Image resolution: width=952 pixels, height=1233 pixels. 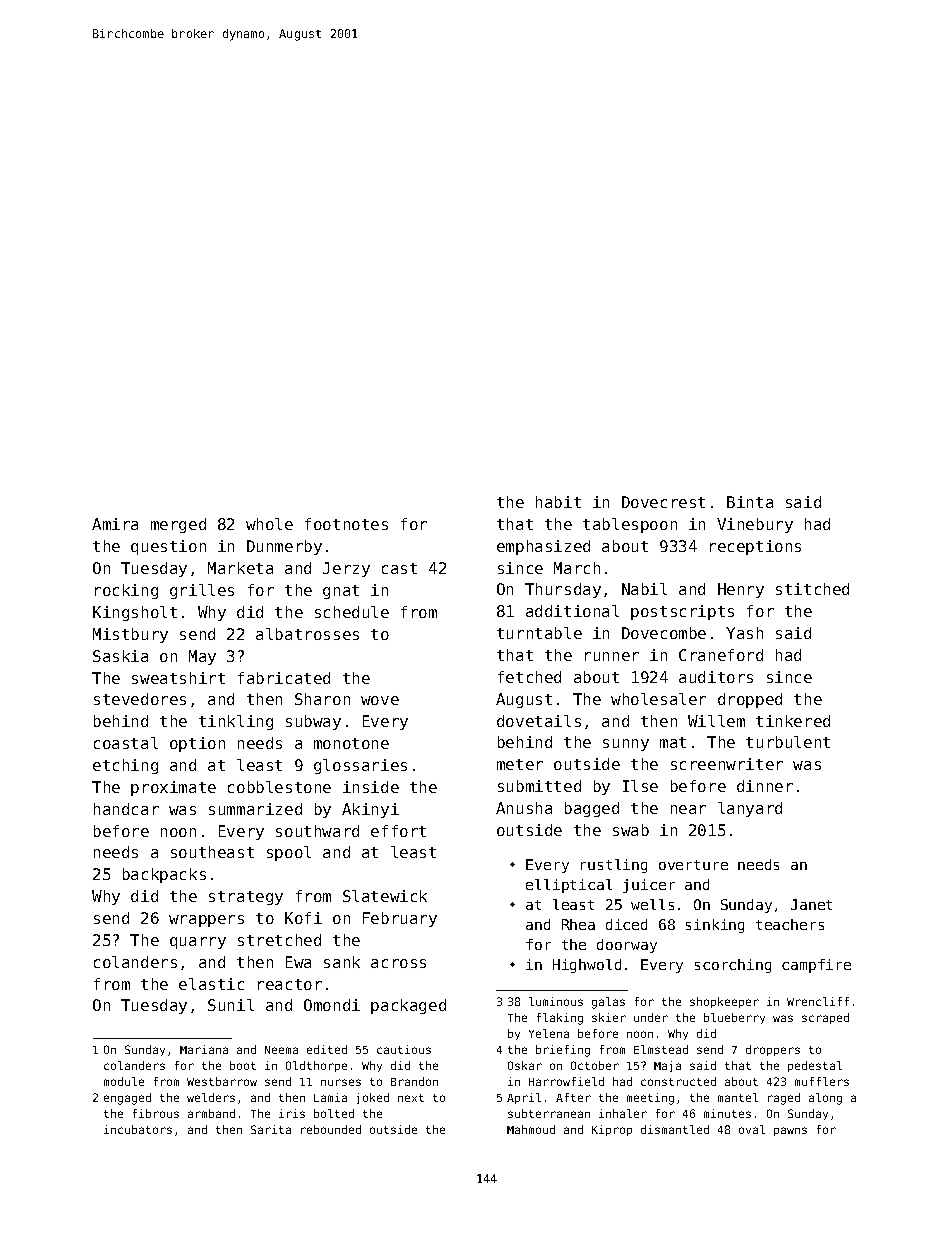 I want to click on bagged, so click(x=592, y=809).
